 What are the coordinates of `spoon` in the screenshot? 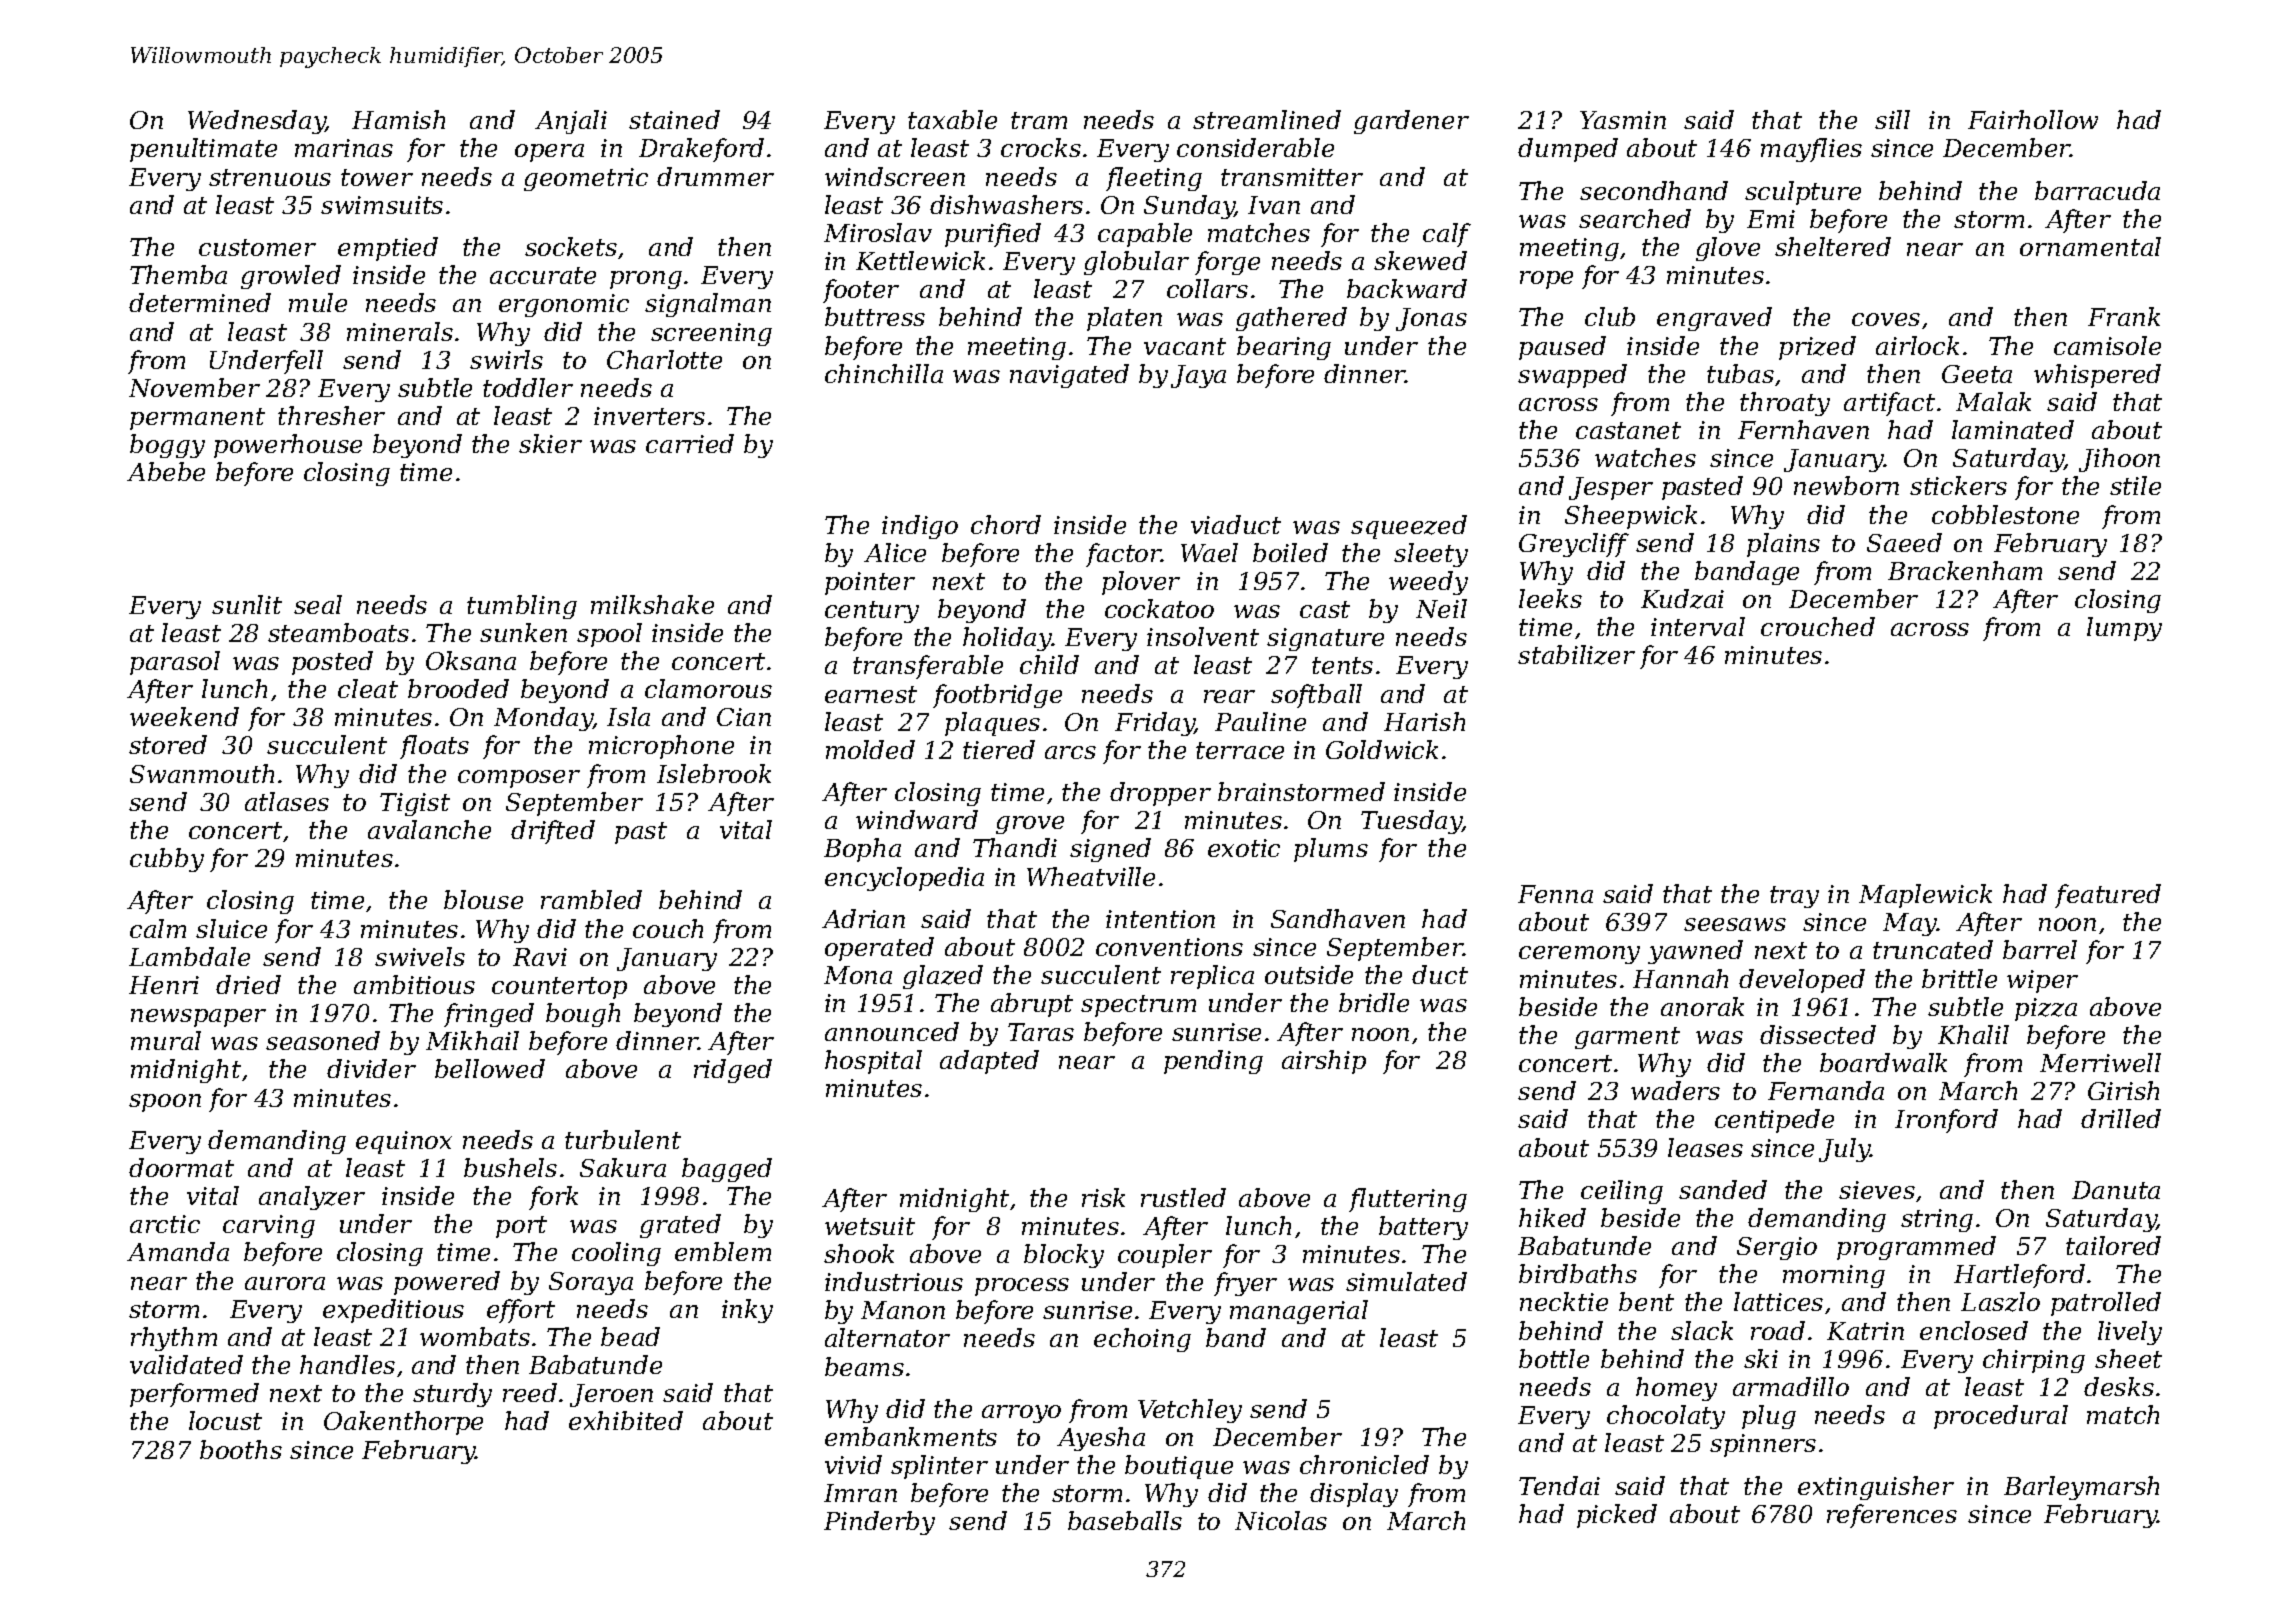 It's located at (165, 1103).
